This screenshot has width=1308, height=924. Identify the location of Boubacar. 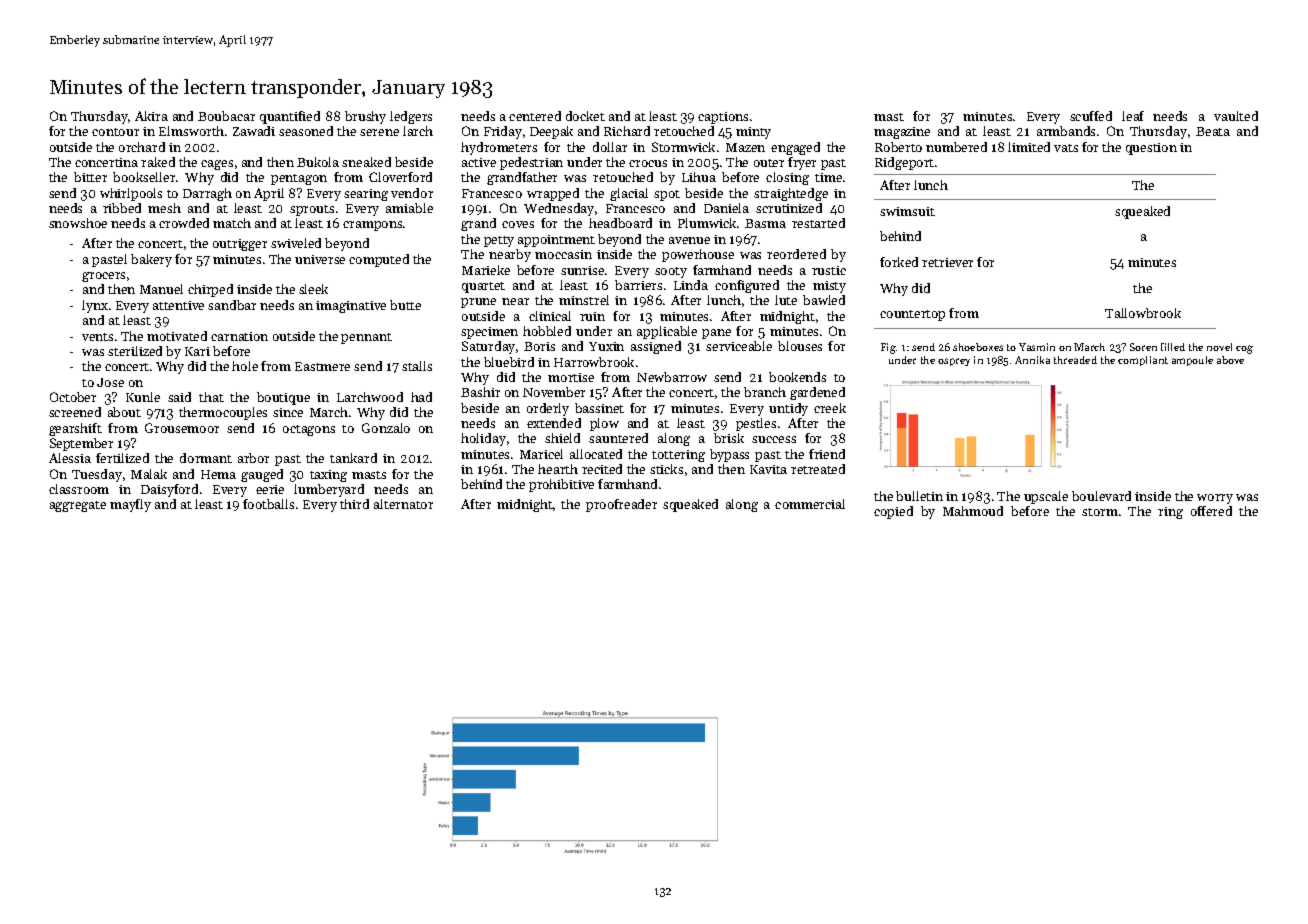
(226, 116).
